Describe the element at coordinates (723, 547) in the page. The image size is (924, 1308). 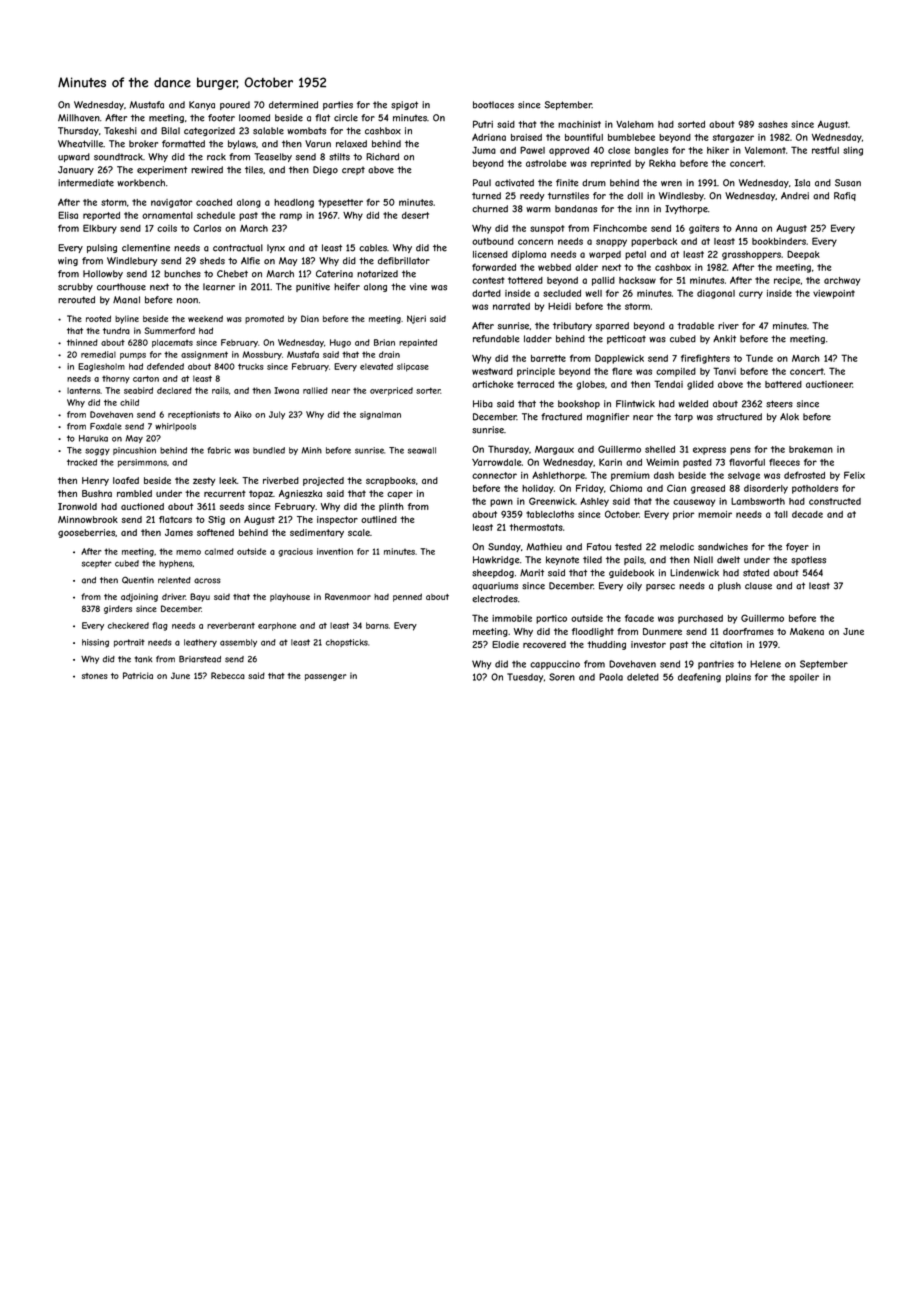
I see `sandwiches` at that location.
